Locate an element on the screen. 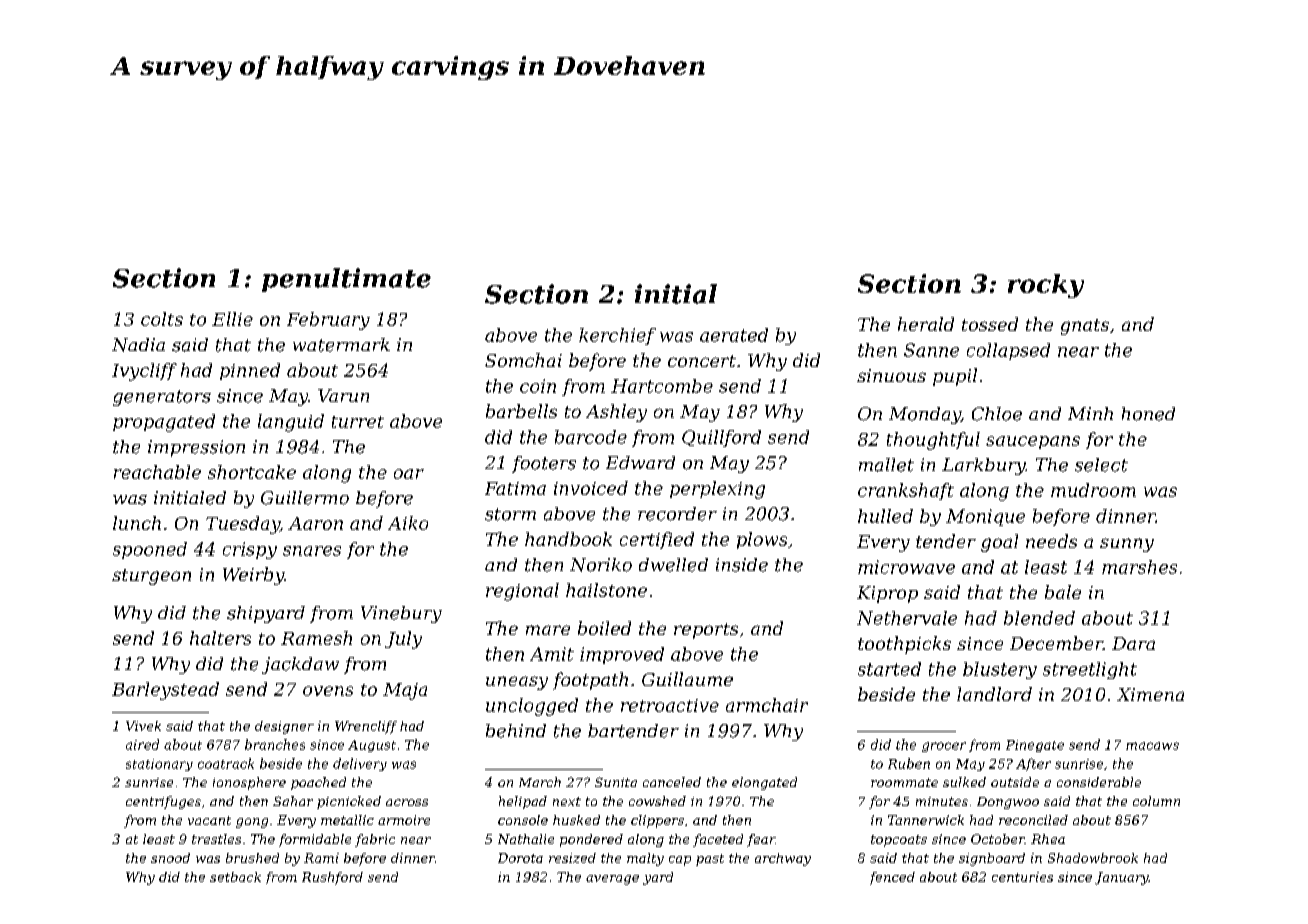  fenced is located at coordinates (892, 878).
